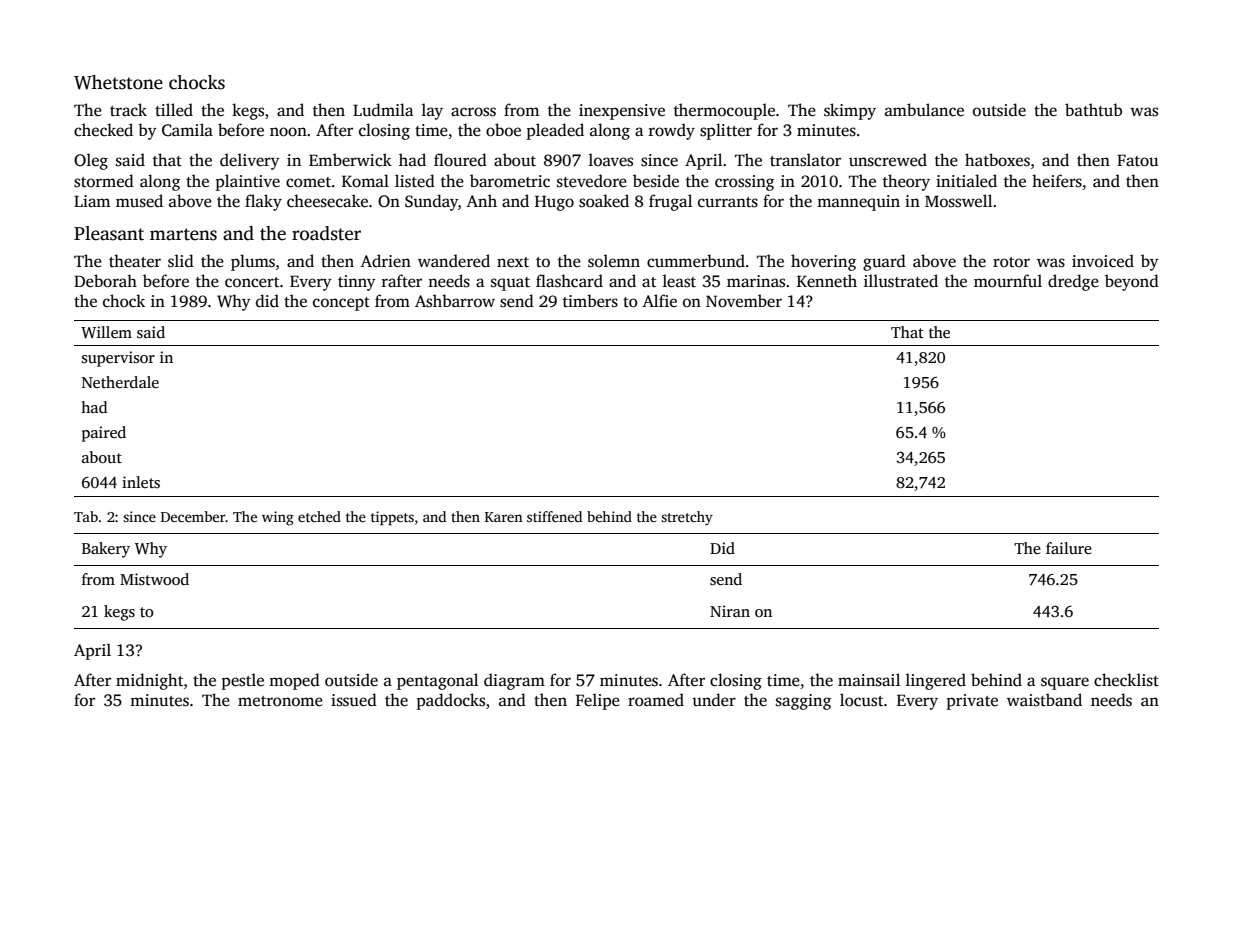 The height and width of the screenshot is (952, 1233). What do you see at coordinates (1093, 109) in the screenshot?
I see `bathtub` at bounding box center [1093, 109].
